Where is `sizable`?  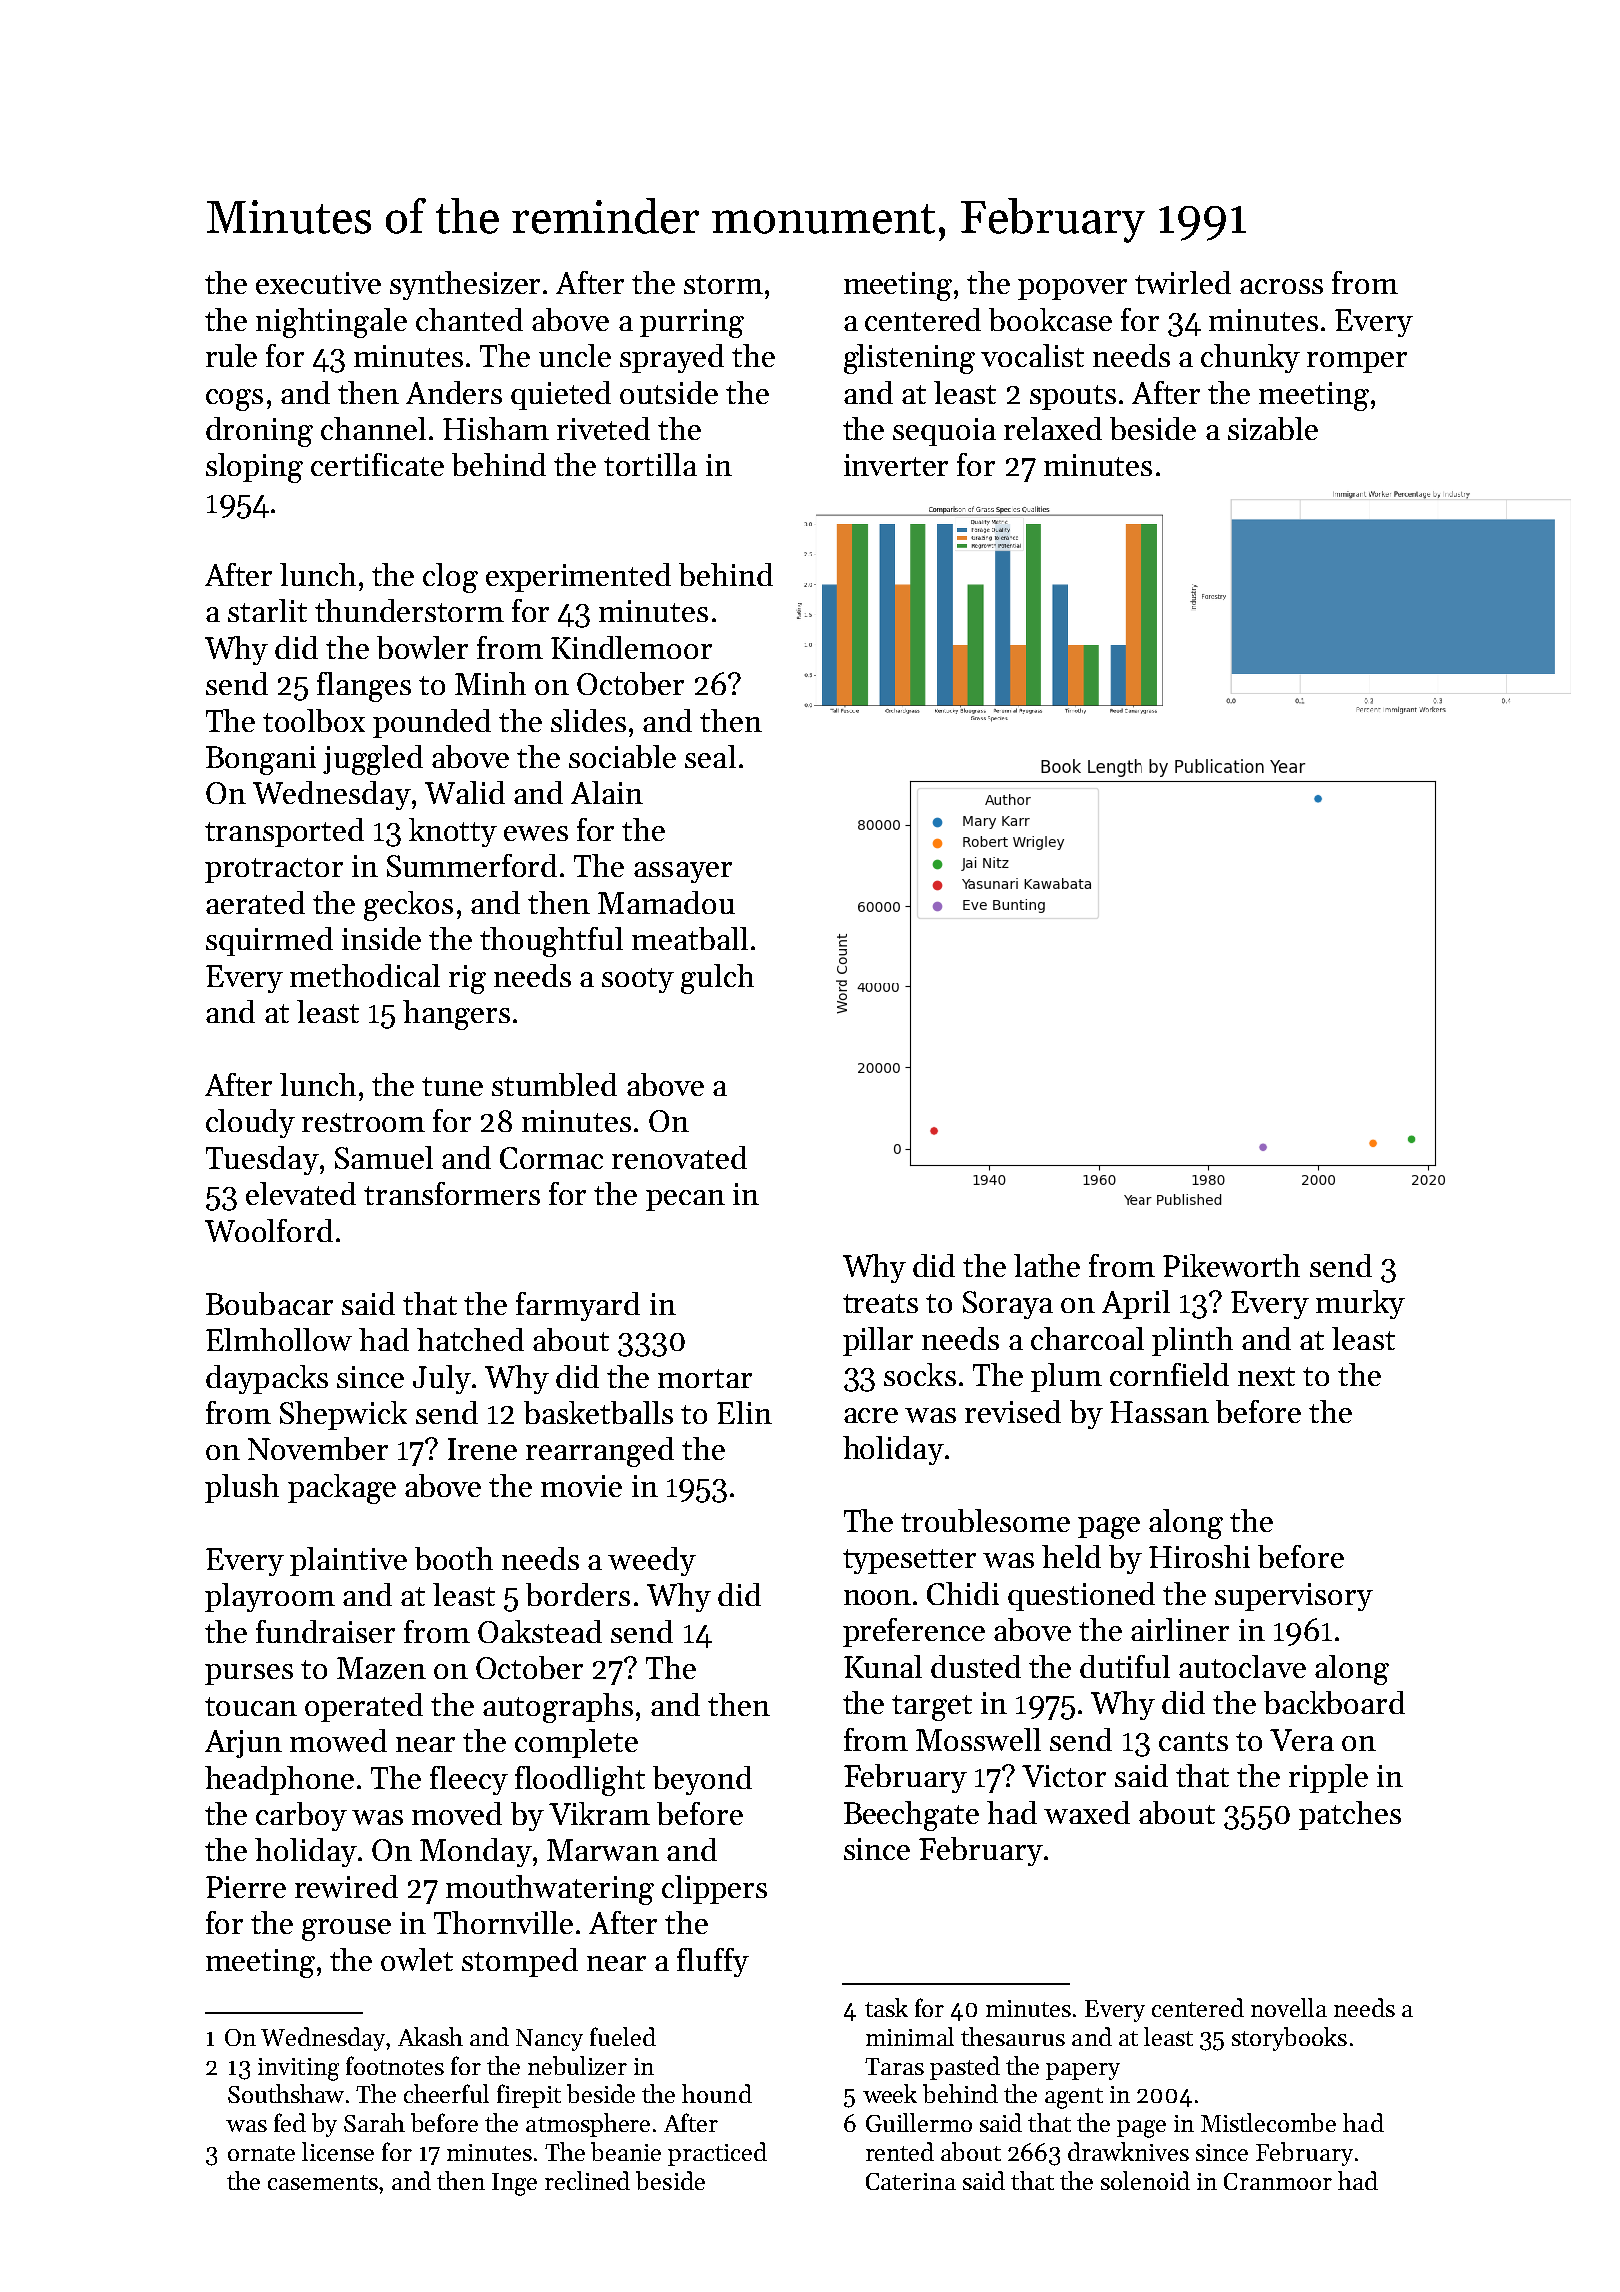 sizable is located at coordinates (1273, 428).
